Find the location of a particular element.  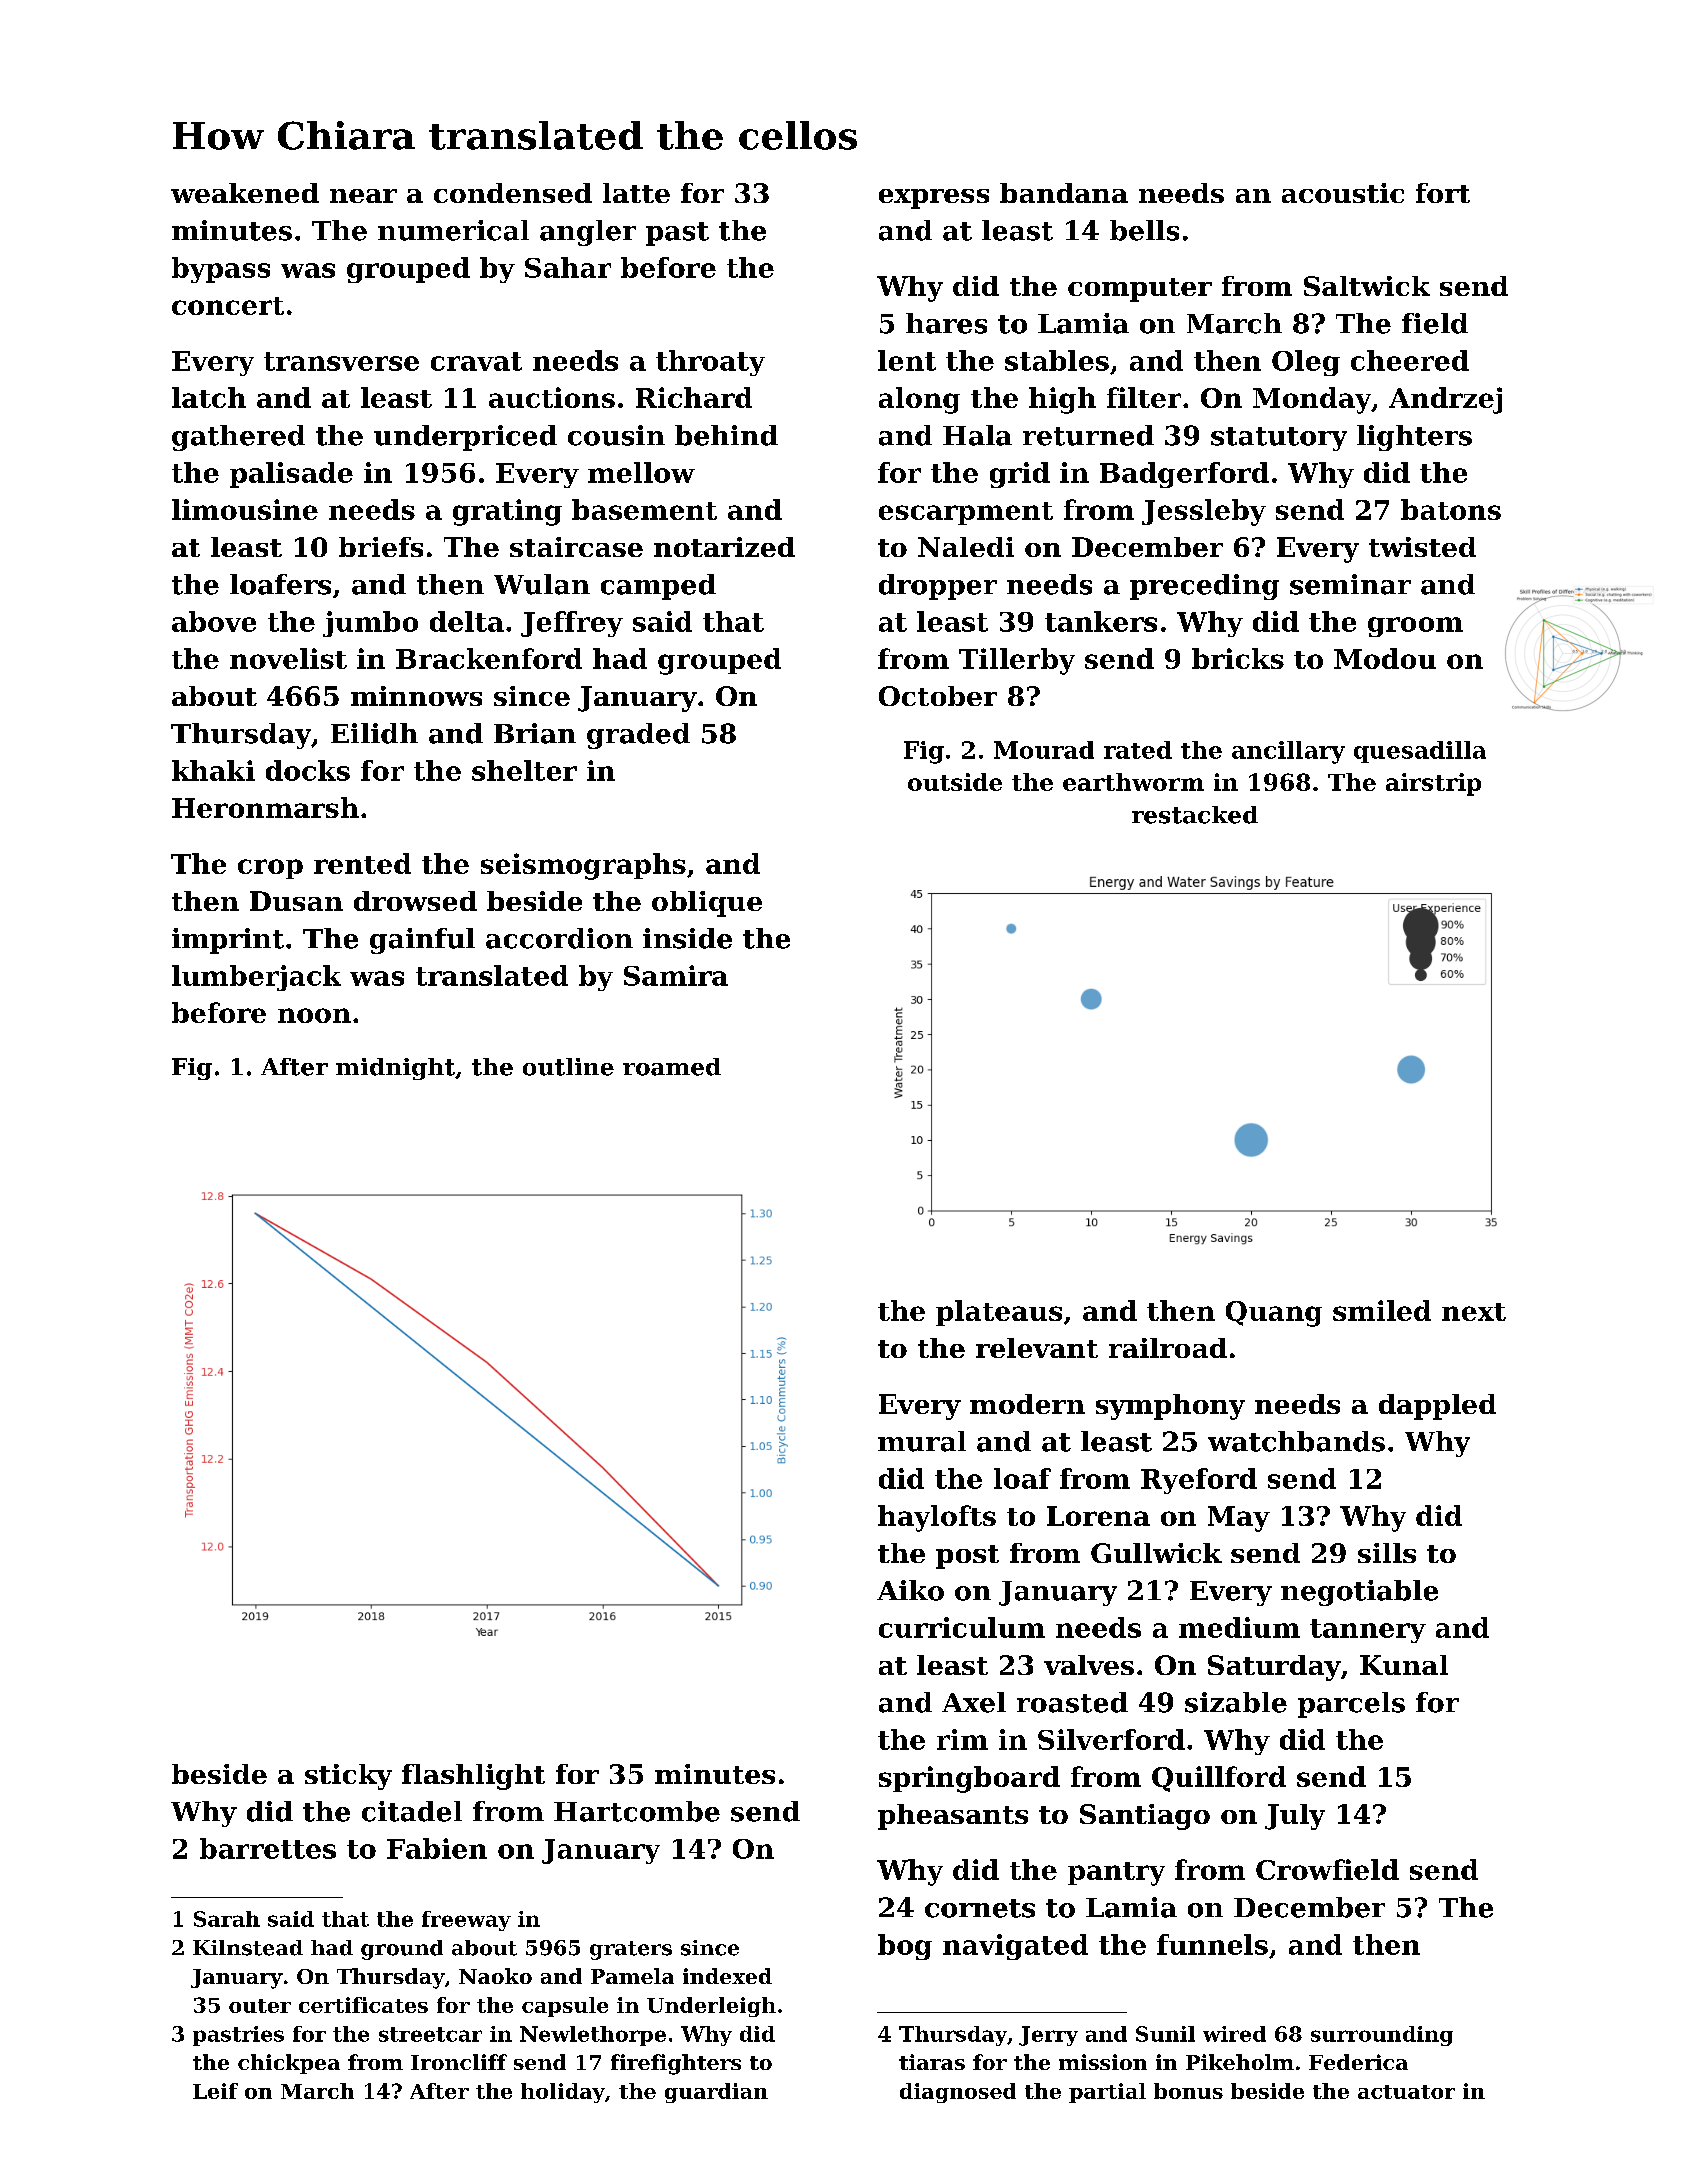

weakened is located at coordinates (245, 193).
